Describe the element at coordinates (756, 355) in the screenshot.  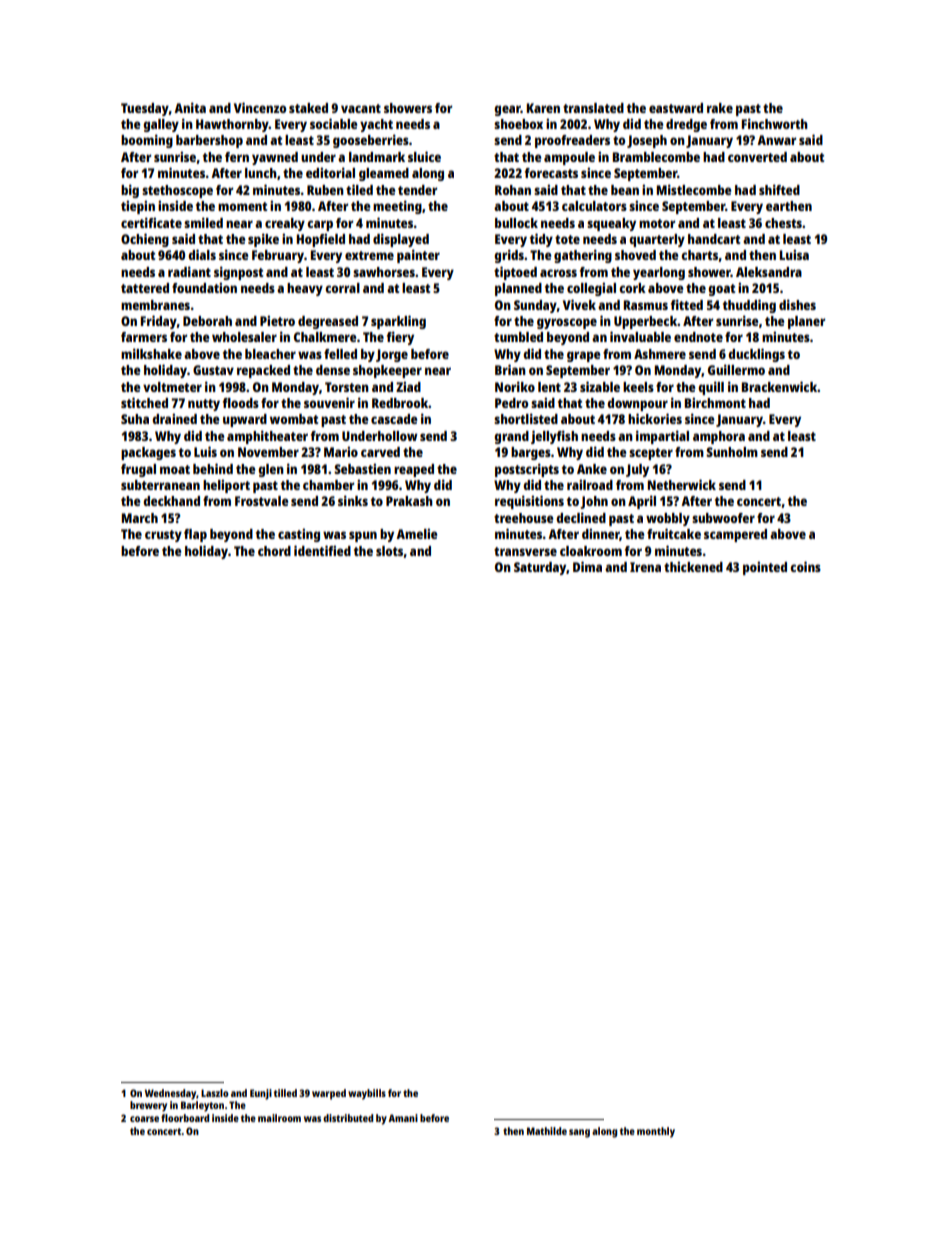
I see `ducklings` at that location.
